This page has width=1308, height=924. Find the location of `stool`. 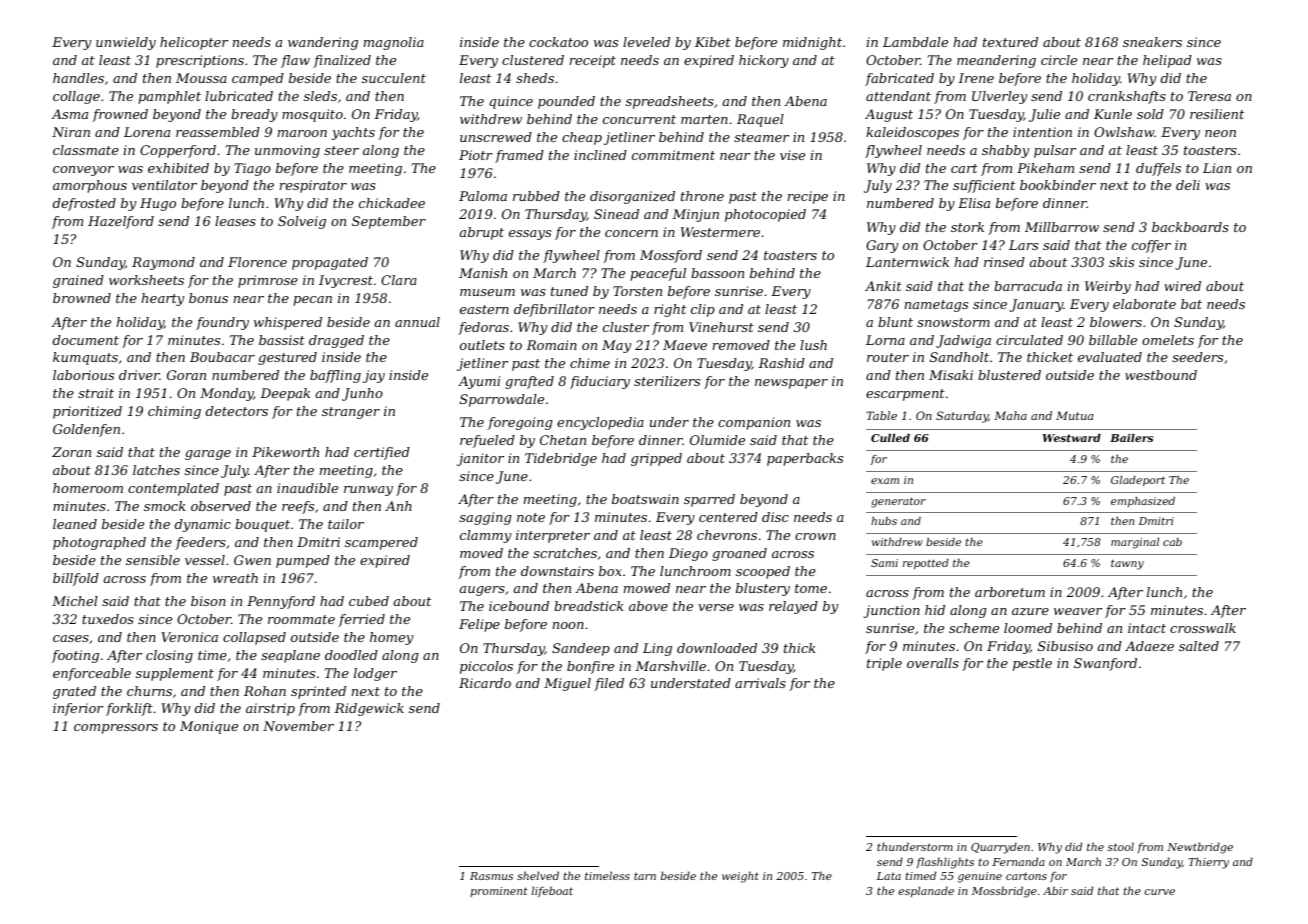

stool is located at coordinates (1121, 846).
